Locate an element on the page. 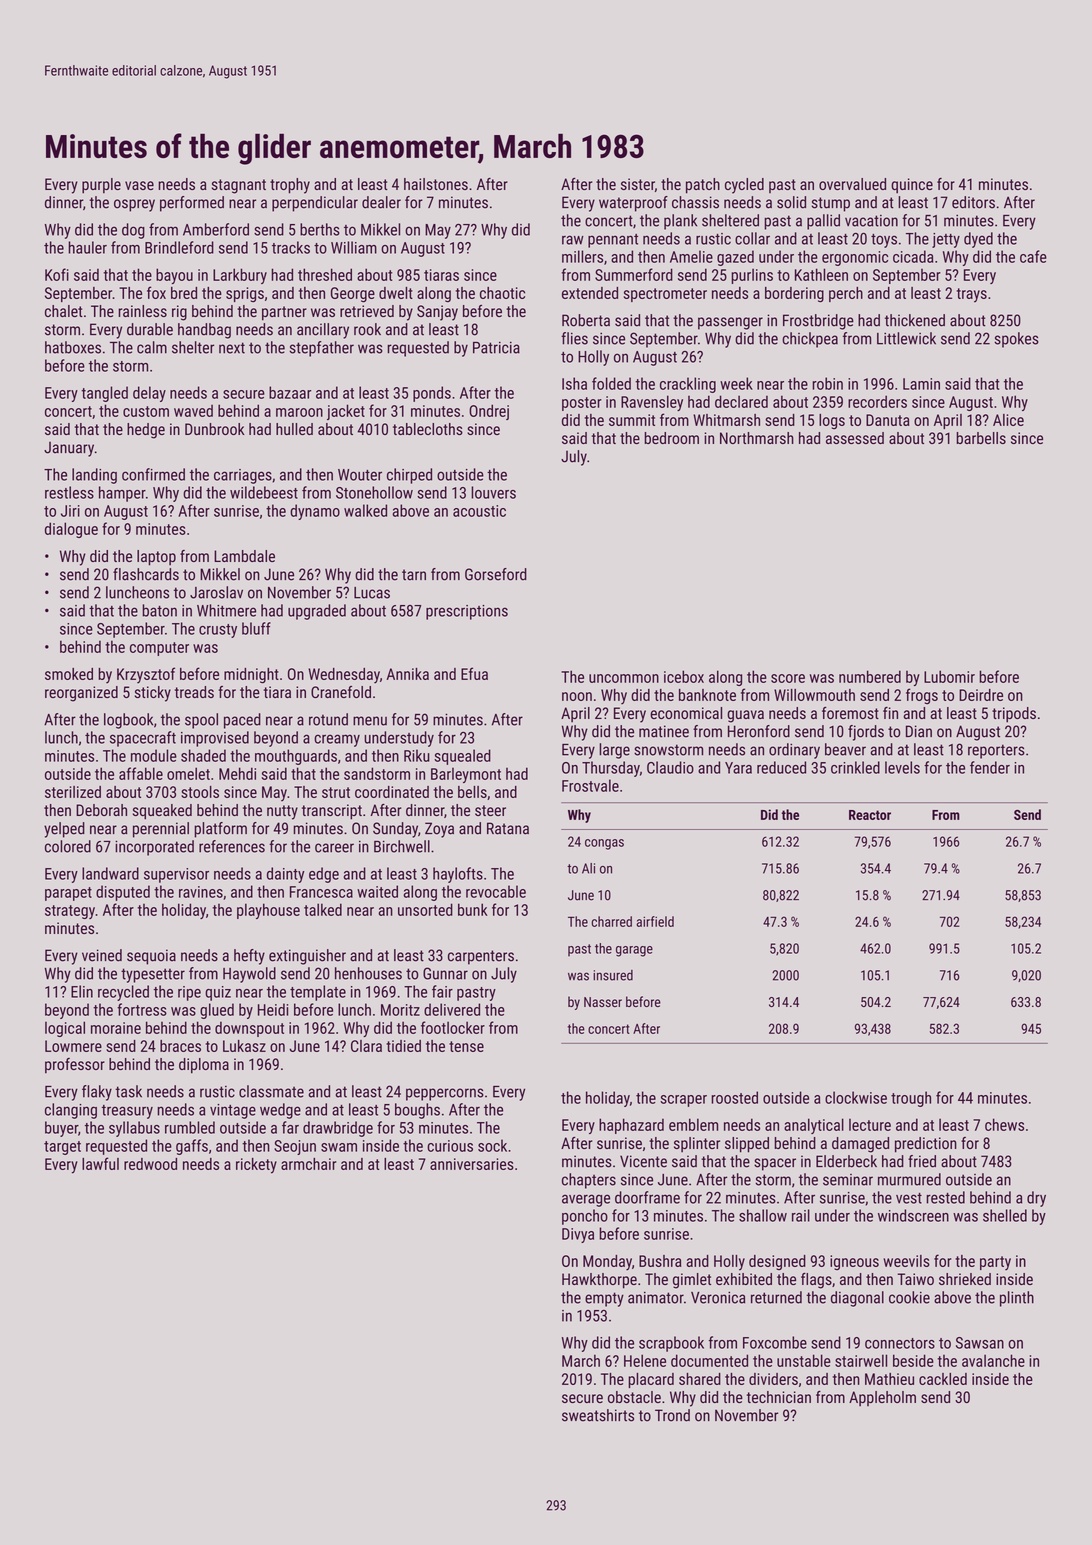  stagnant is located at coordinates (239, 186).
